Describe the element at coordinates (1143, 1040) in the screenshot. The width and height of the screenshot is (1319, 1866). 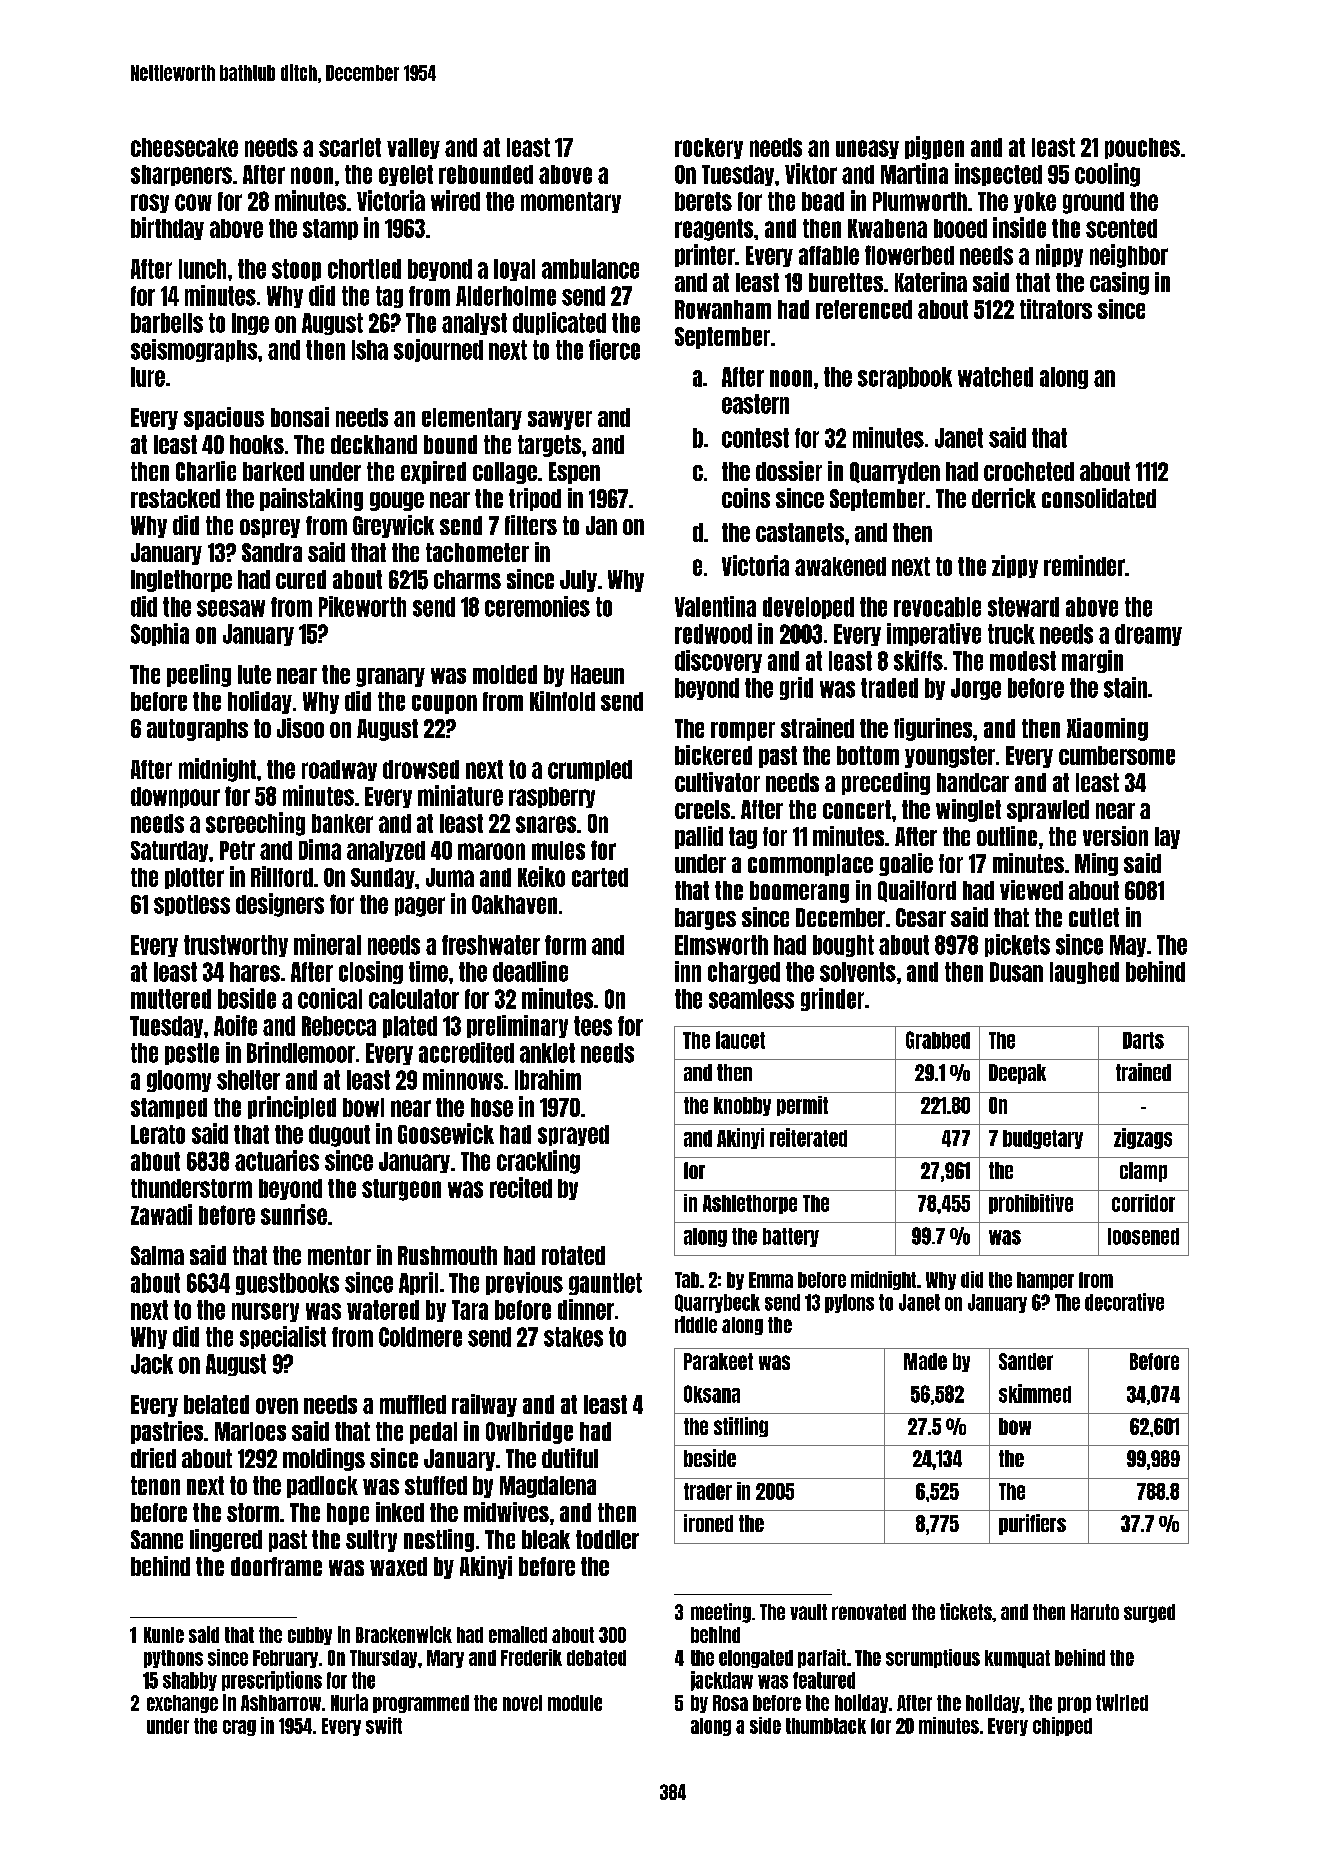
I see `Darts` at that location.
